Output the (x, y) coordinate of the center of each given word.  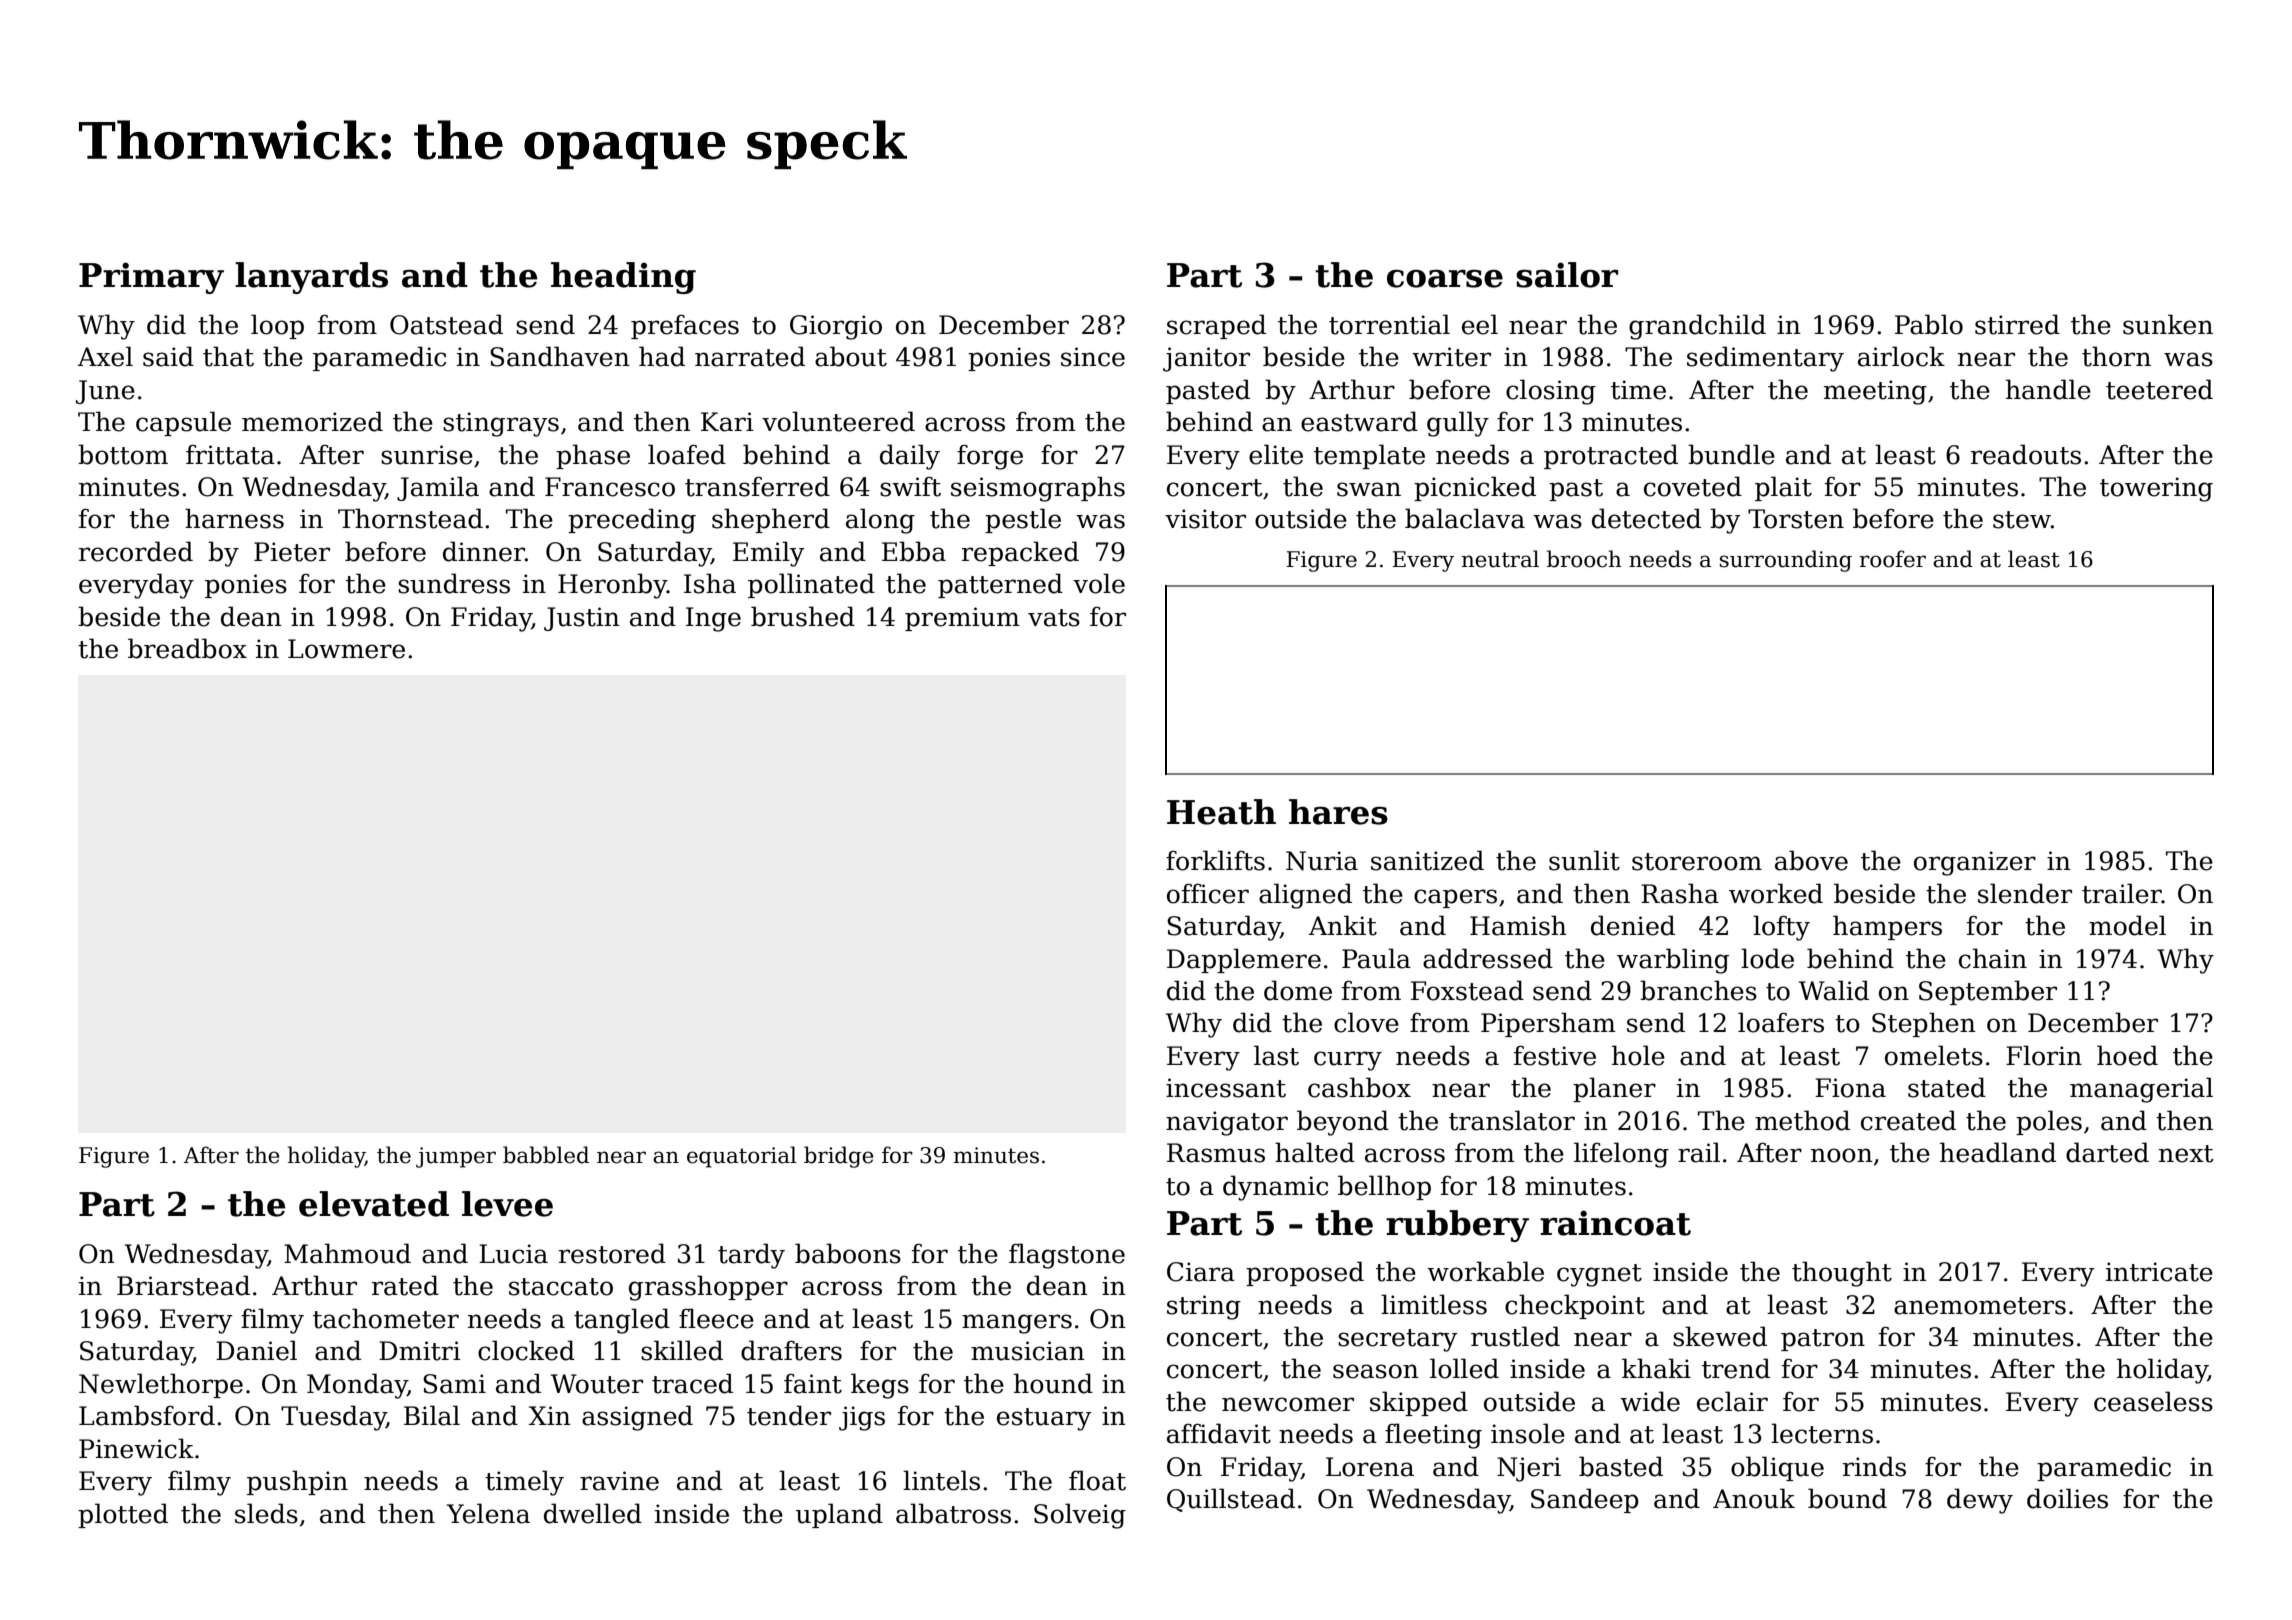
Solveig (1080, 1516)
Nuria (1322, 861)
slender (2025, 893)
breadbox (187, 648)
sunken (2168, 324)
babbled (546, 1155)
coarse (1445, 278)
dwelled (593, 1513)
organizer (1975, 863)
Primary (151, 278)
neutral (1500, 559)
